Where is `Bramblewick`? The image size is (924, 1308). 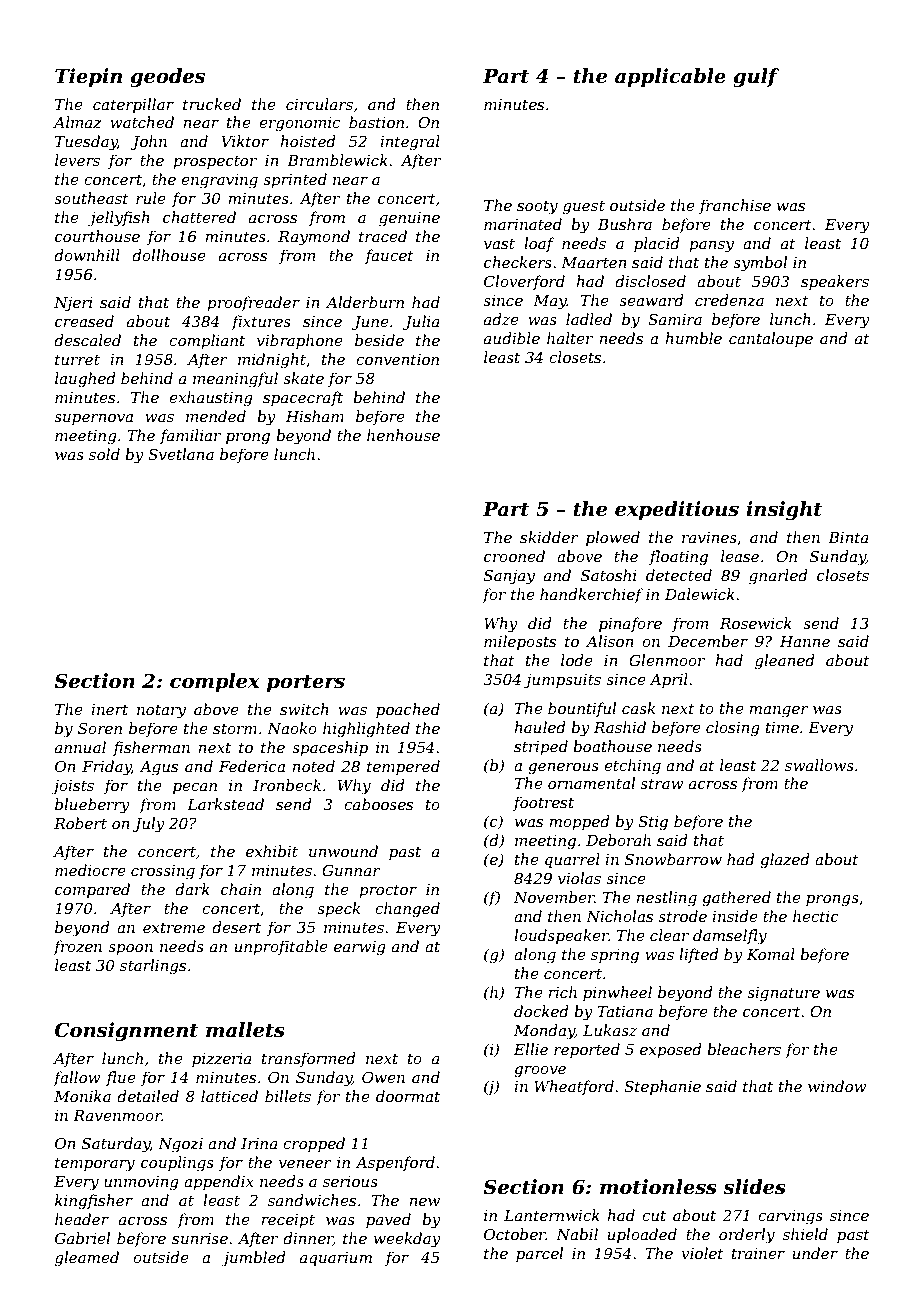
Bramblewick is located at coordinates (337, 160).
